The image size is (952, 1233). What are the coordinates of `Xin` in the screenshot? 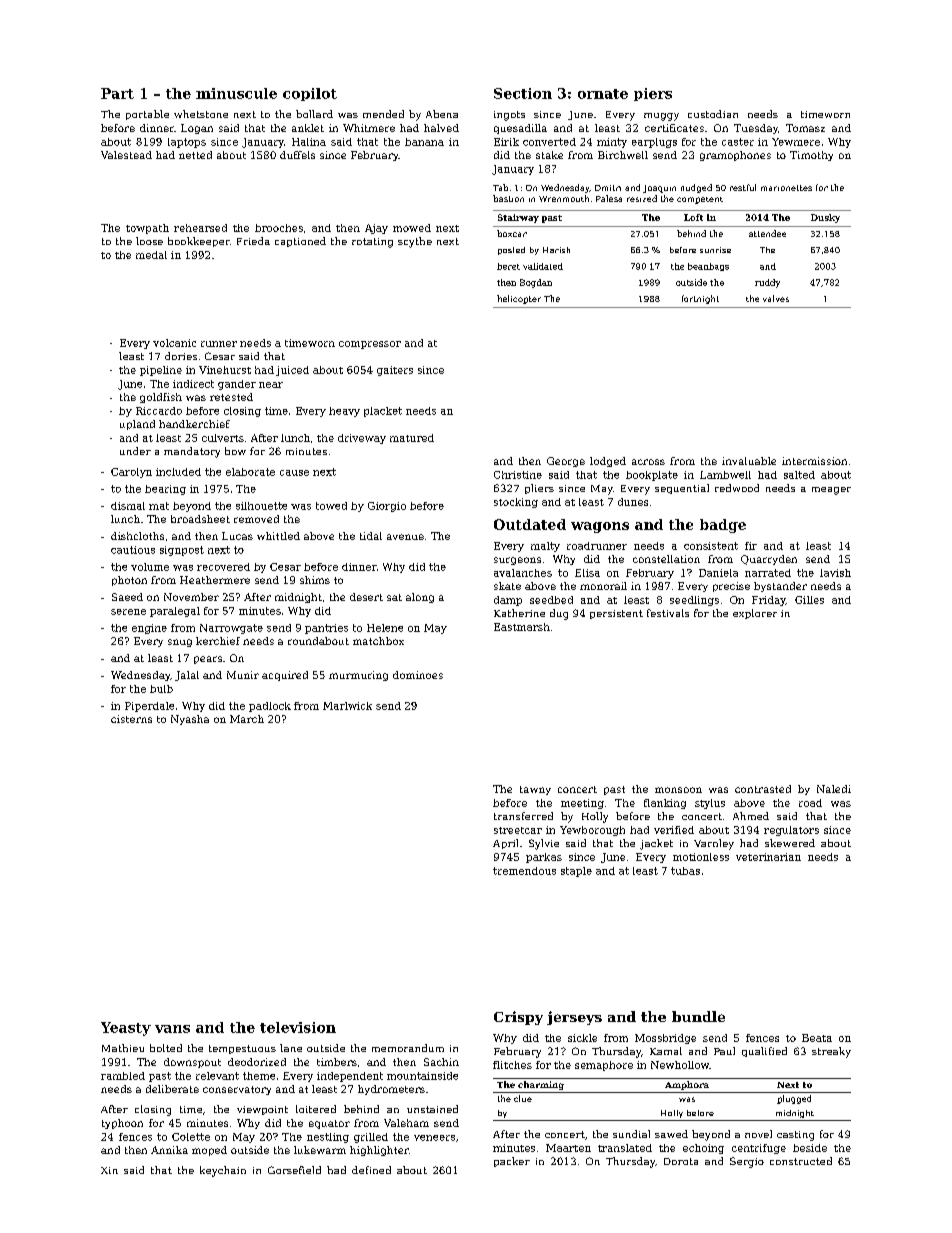 It's located at (109, 1170).
